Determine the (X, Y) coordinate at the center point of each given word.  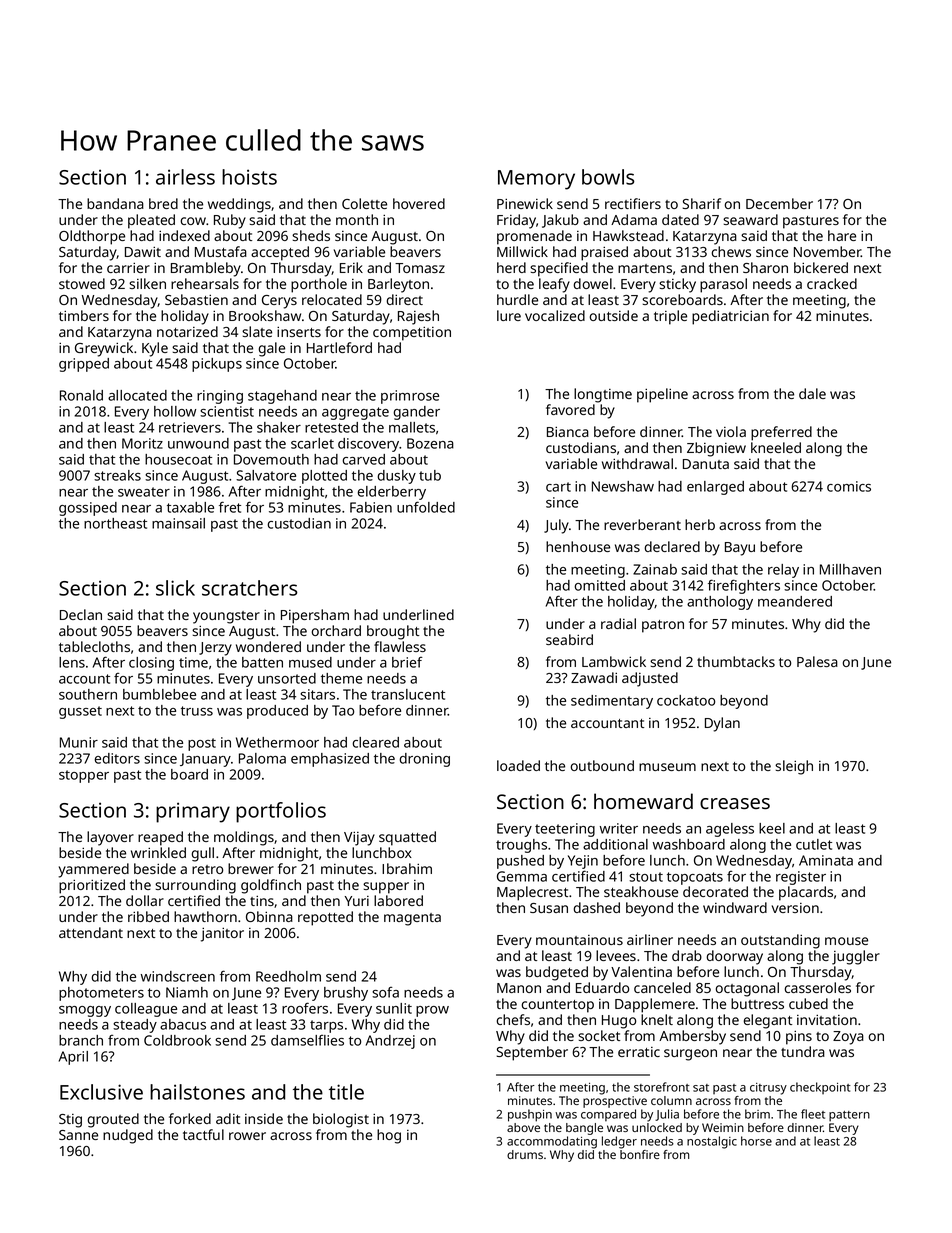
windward (735, 907)
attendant (91, 932)
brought (393, 632)
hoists (249, 177)
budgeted (557, 973)
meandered (795, 601)
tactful (203, 1134)
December (779, 203)
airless (185, 177)
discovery (369, 445)
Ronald (81, 395)
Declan (81, 614)
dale (812, 393)
